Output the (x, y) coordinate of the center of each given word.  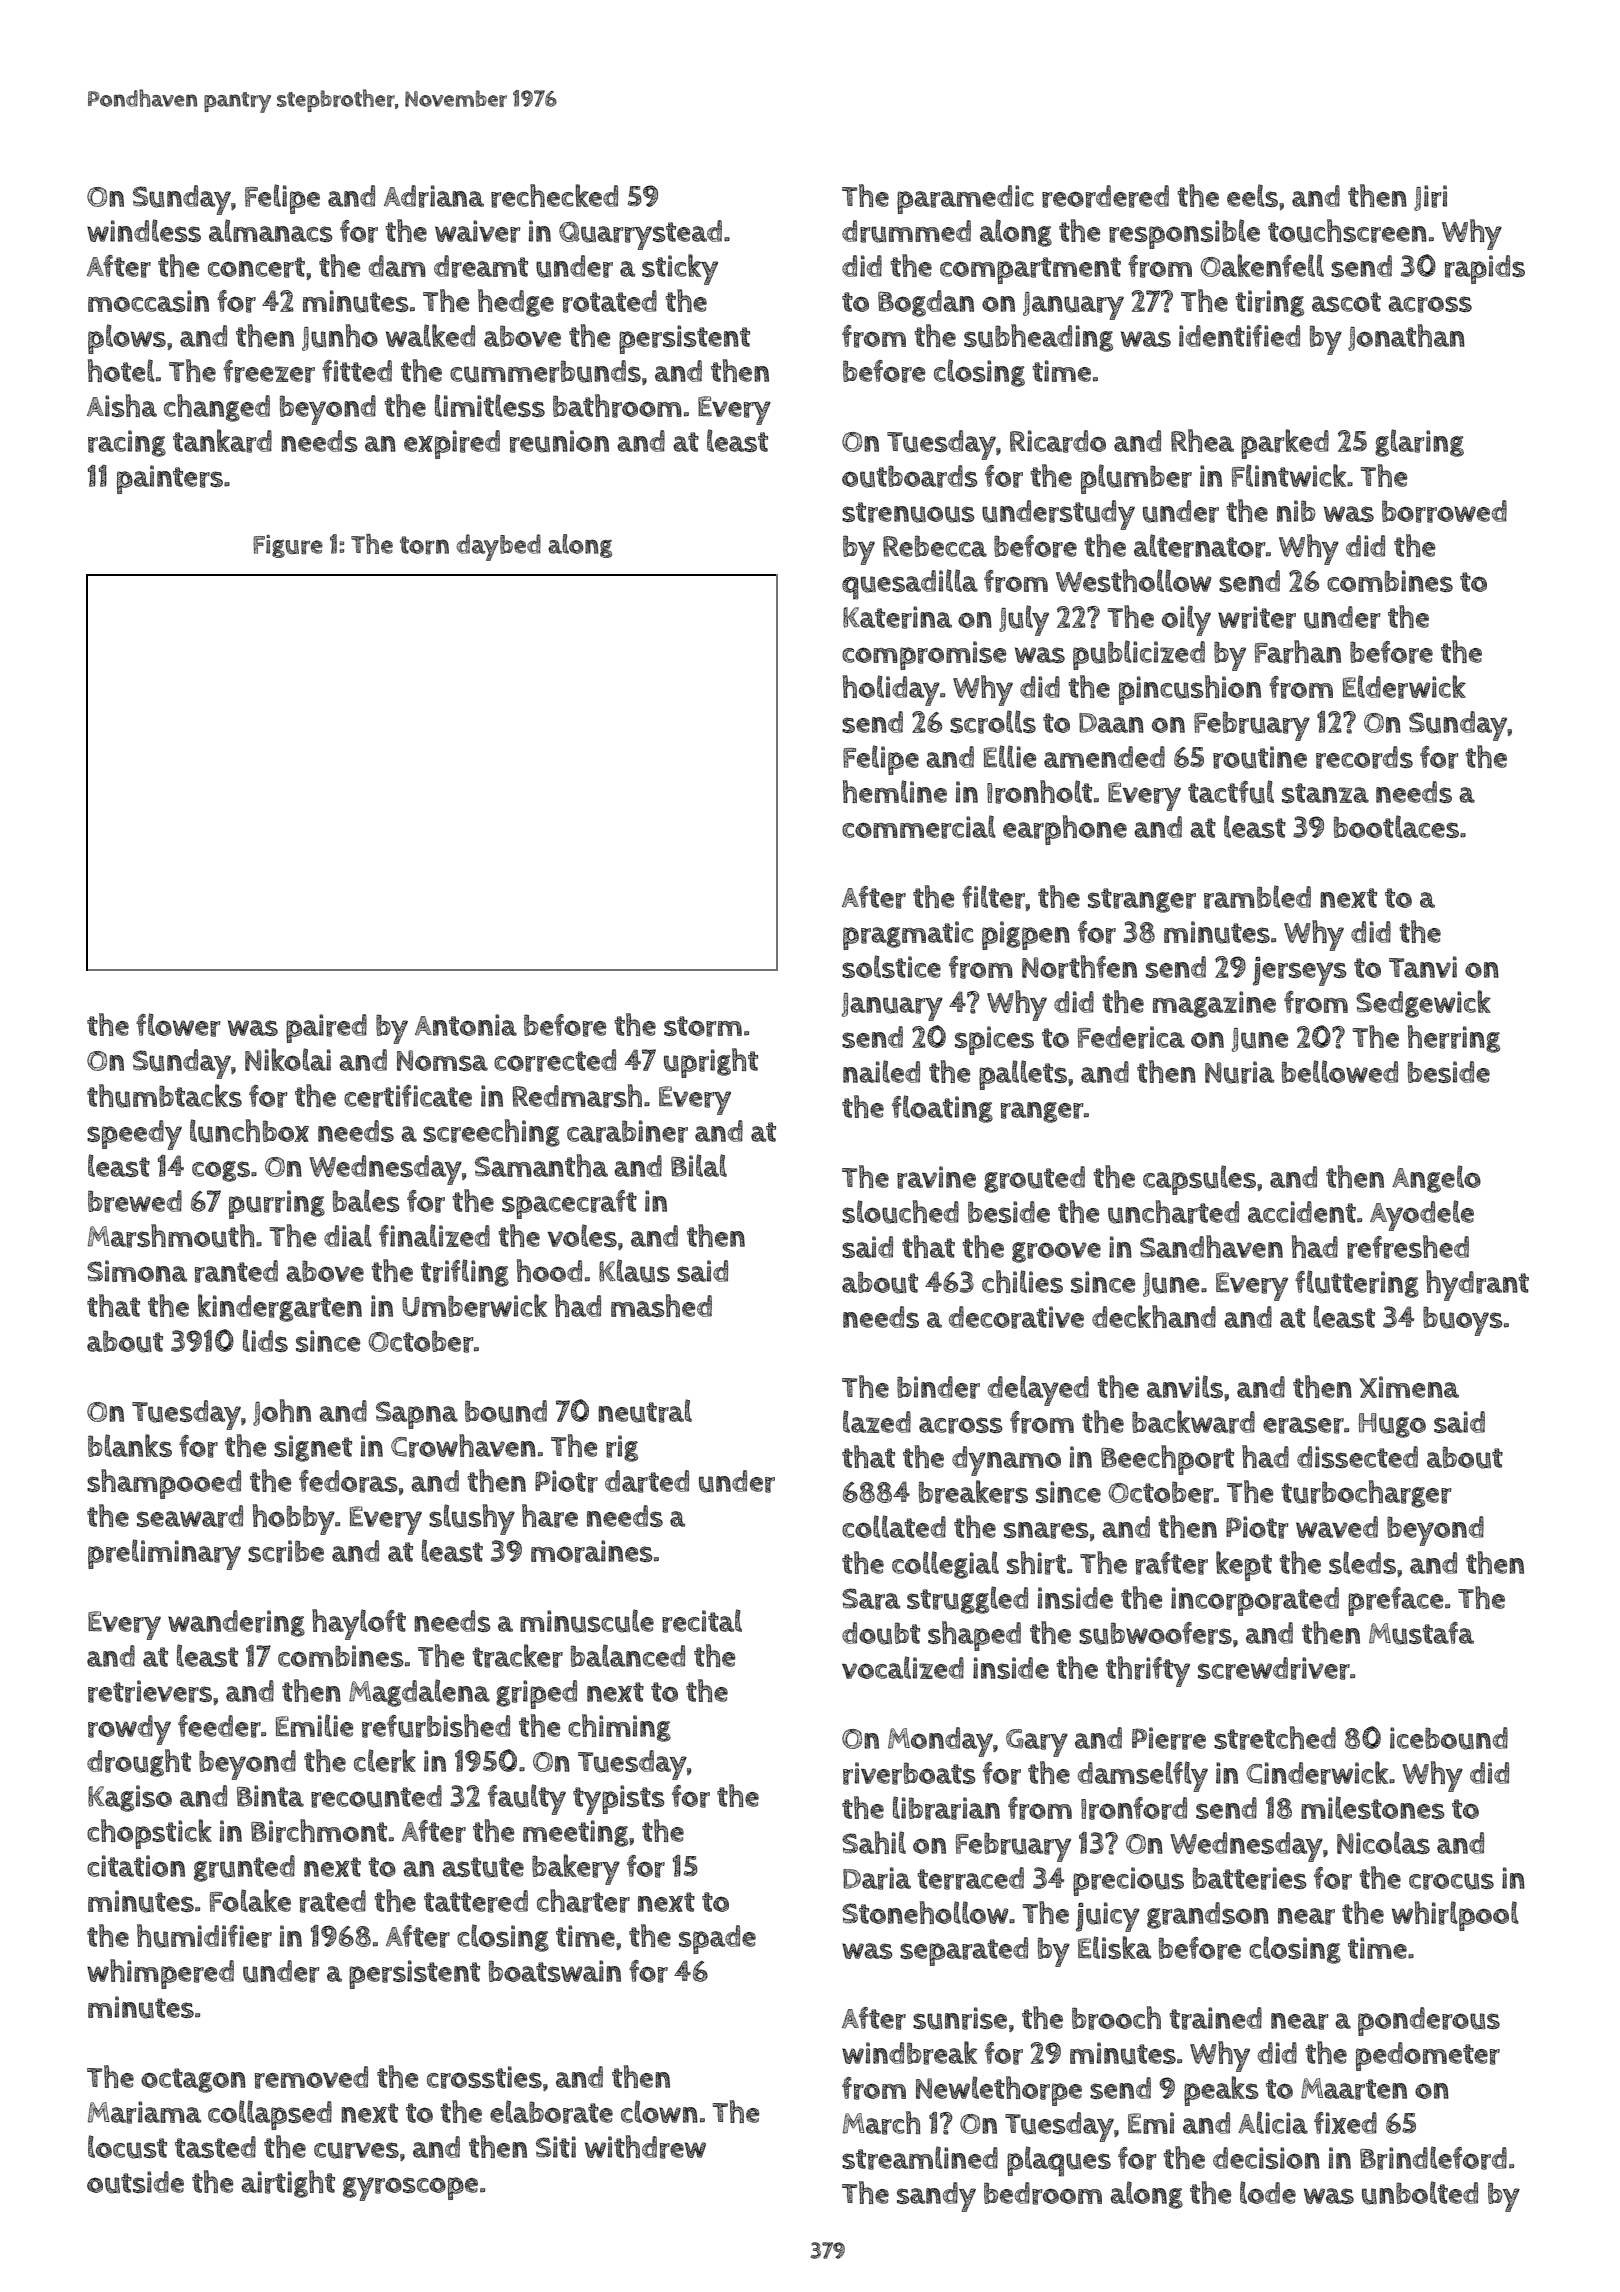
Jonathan (1406, 337)
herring (1454, 1039)
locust (127, 2147)
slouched (900, 1212)
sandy (936, 2197)
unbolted (1420, 2193)
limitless (490, 405)
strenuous (908, 512)
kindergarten (280, 1308)
